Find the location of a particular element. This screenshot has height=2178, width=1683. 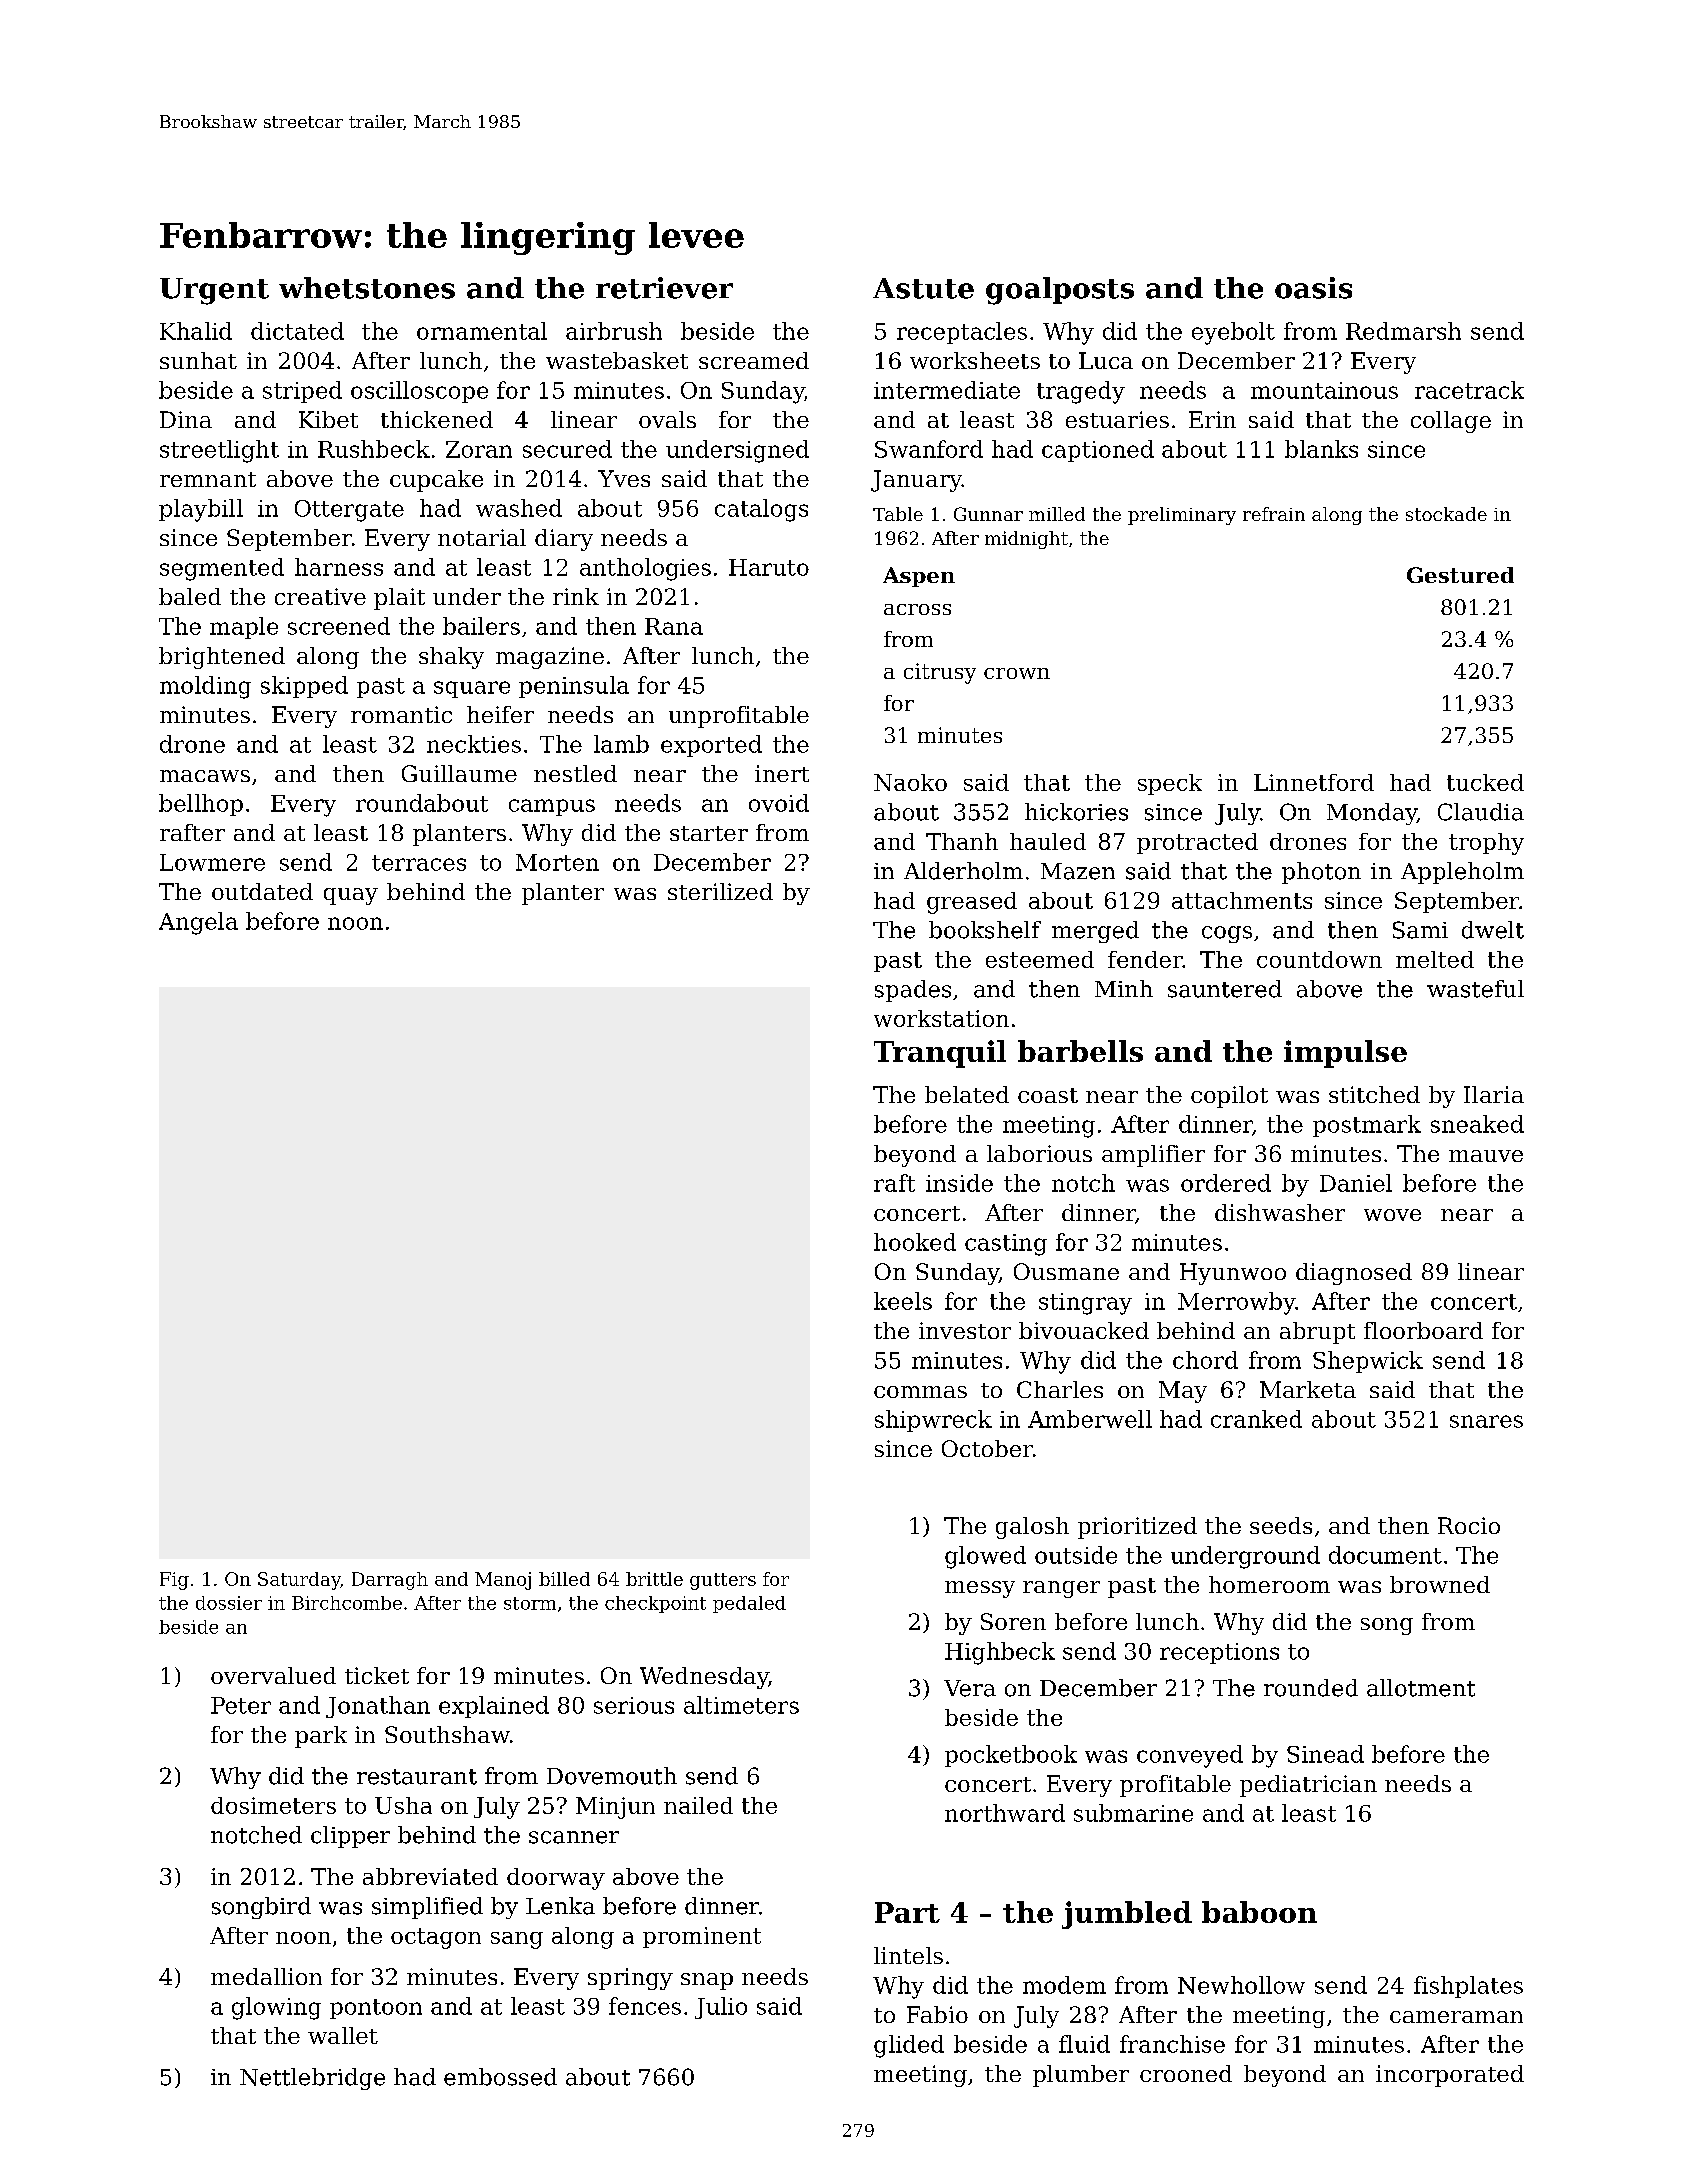

allotment is located at coordinates (1421, 1688).
